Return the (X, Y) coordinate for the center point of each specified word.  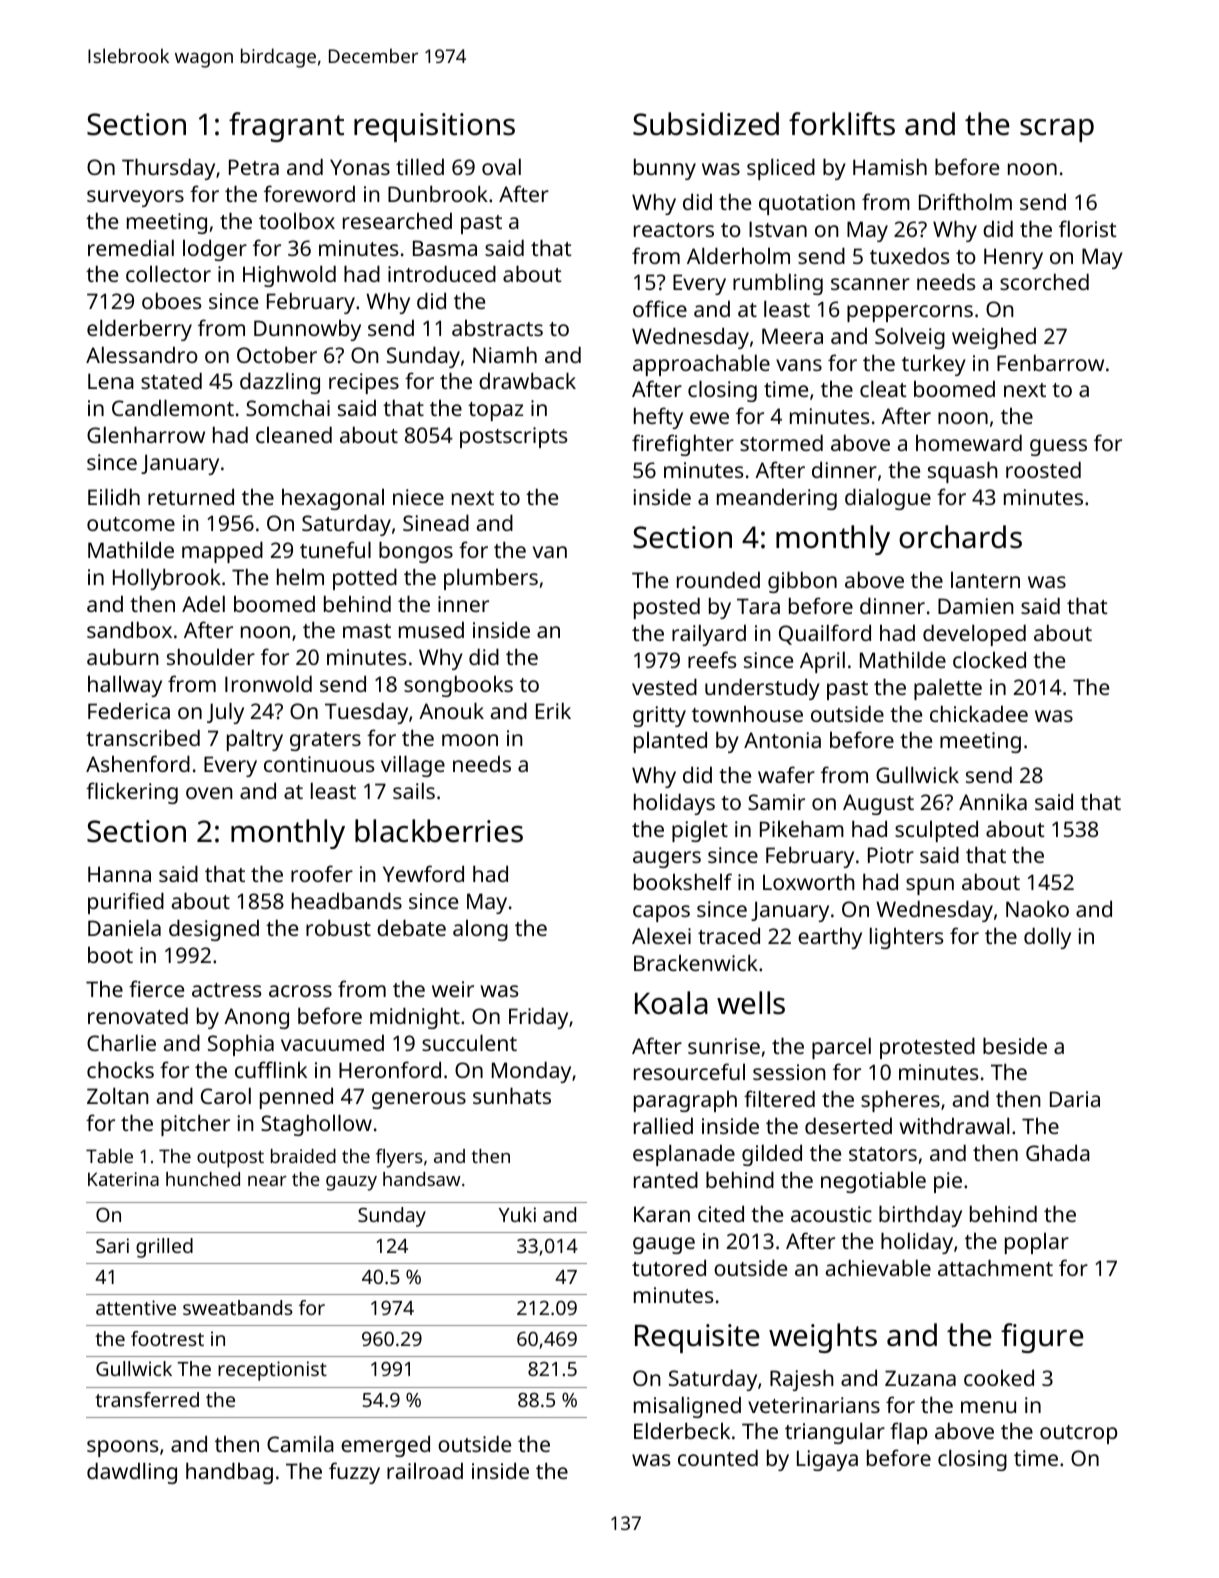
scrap (1057, 130)
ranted (666, 1179)
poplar (1037, 1243)
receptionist (272, 1371)
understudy (762, 689)
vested (664, 686)
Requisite (697, 1338)
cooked (999, 1377)
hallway (125, 686)
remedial (131, 247)
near (267, 1181)
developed (974, 635)
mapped (222, 552)
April (822, 662)
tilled (420, 166)
